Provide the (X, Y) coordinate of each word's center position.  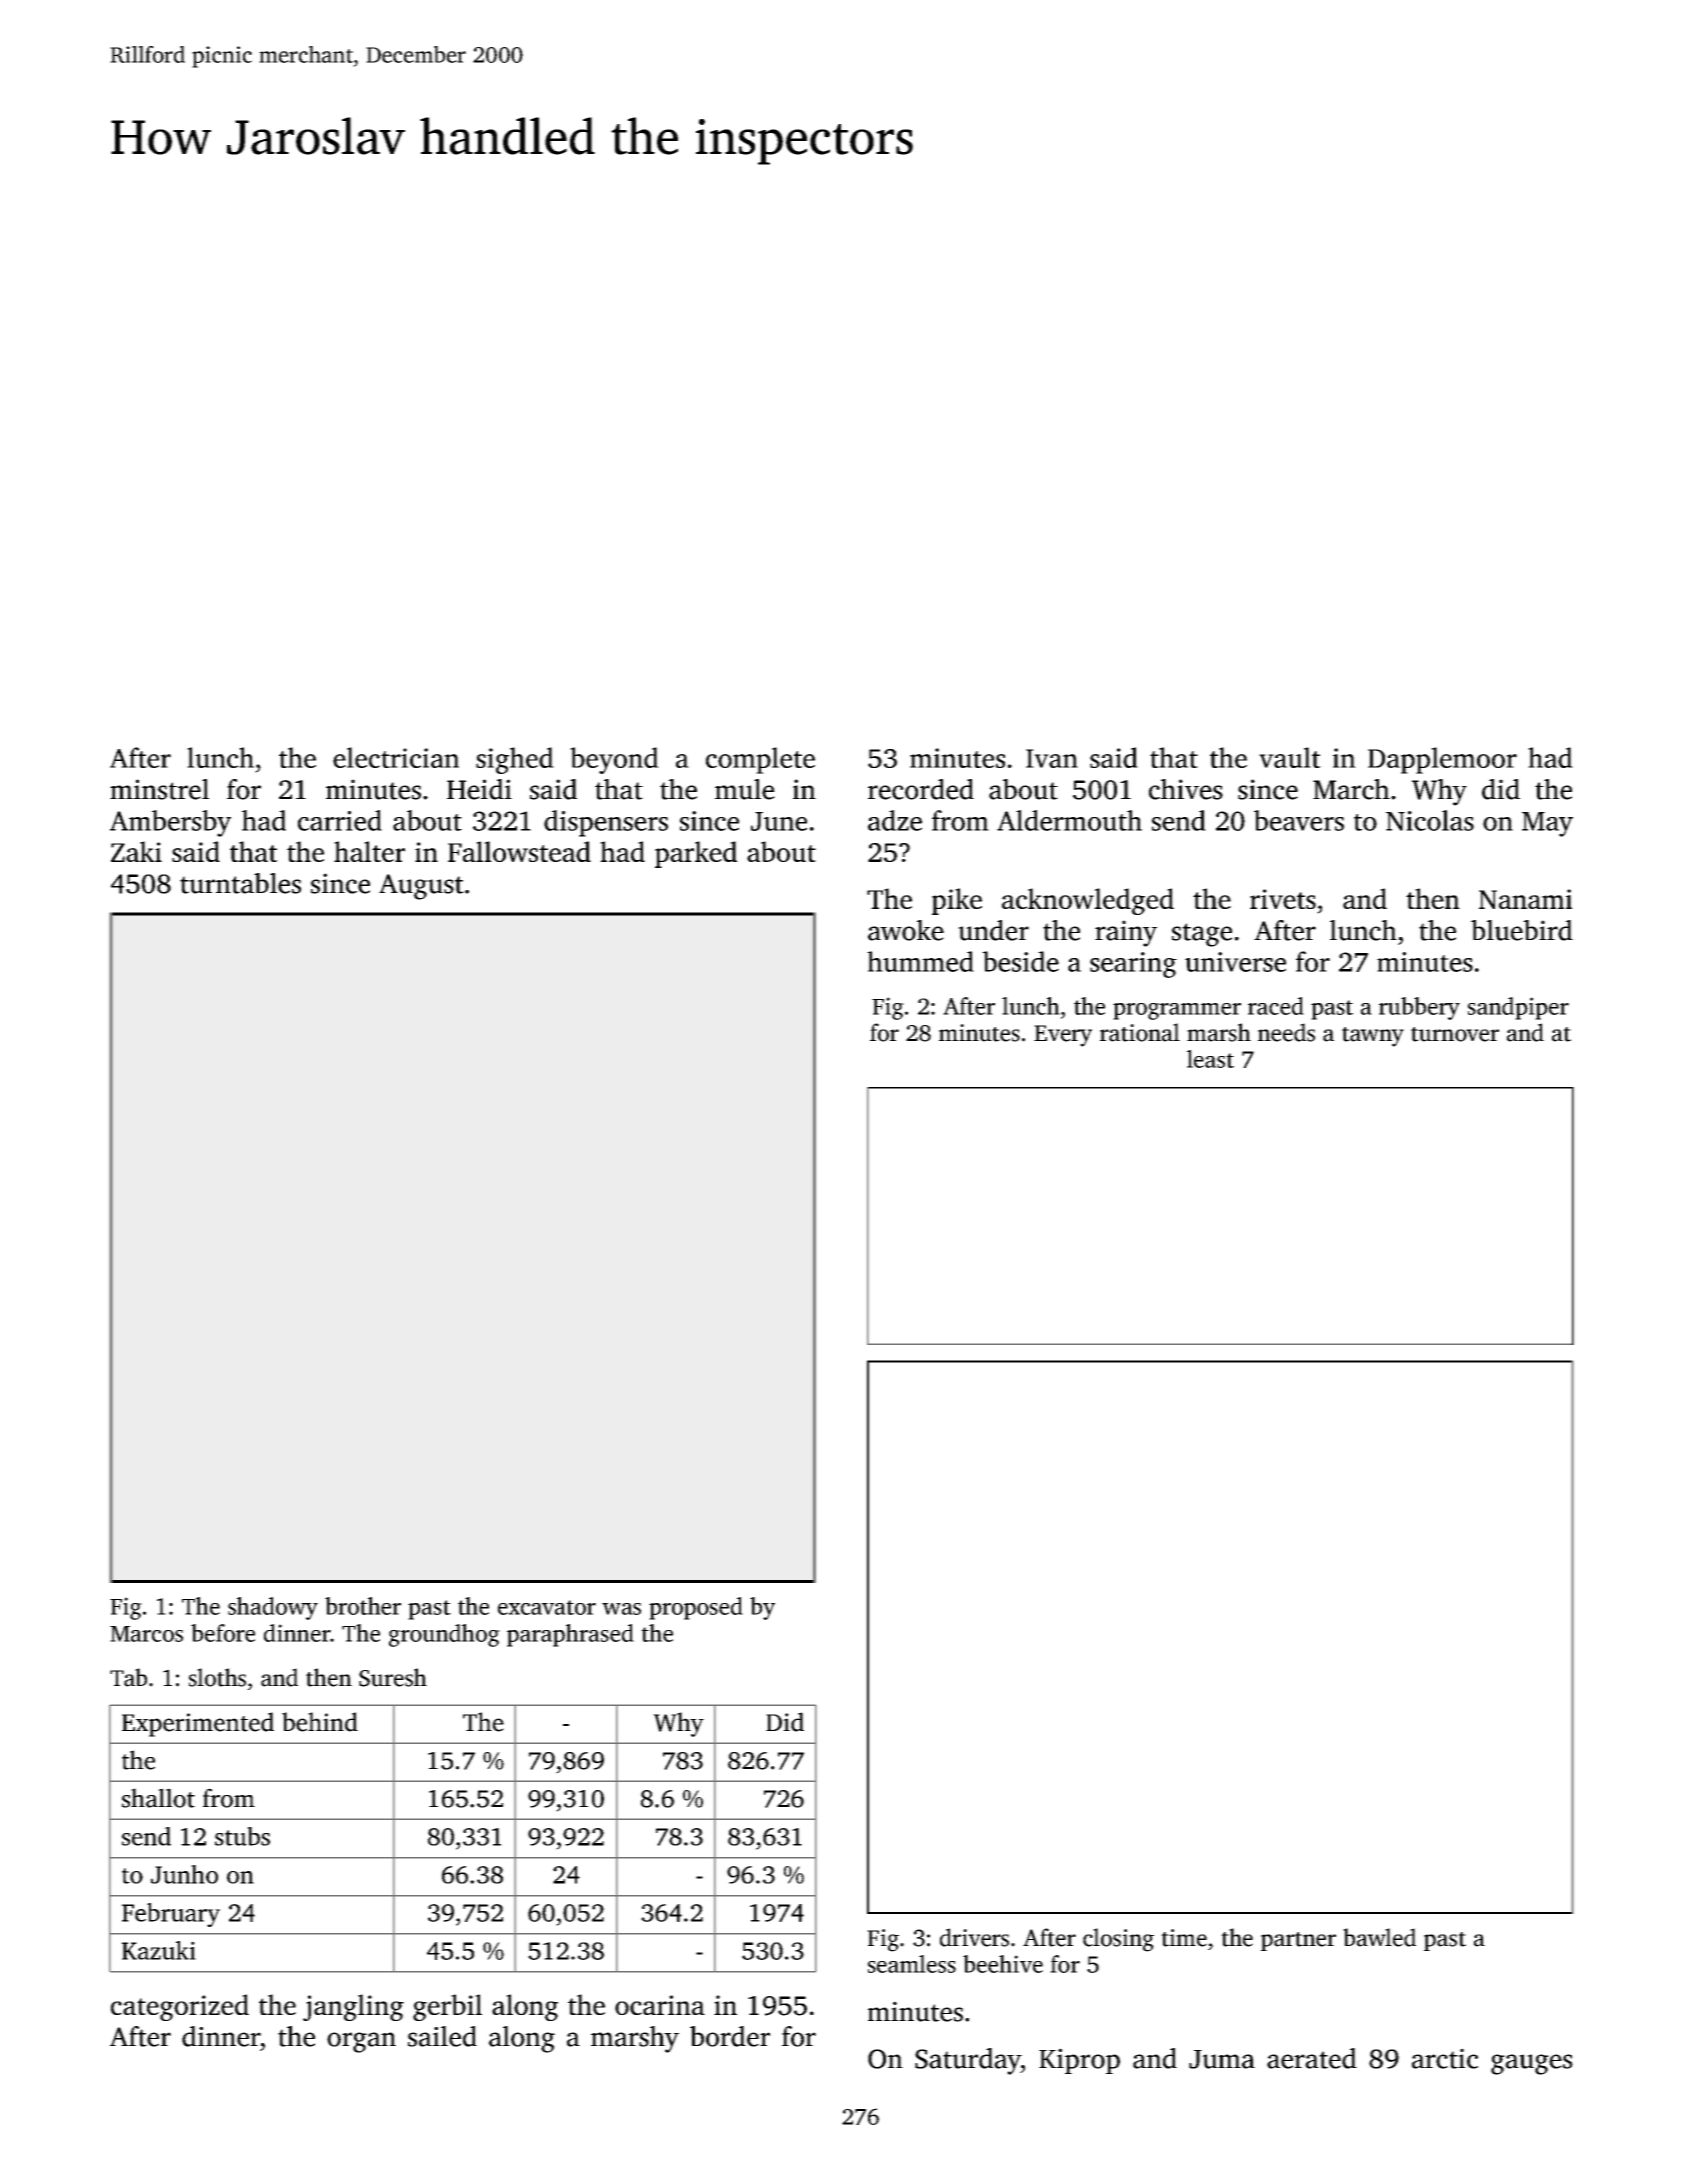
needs (1286, 1032)
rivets (1283, 899)
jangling (353, 2007)
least (1210, 1059)
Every (1063, 1036)
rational (1140, 1032)
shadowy (273, 1608)
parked (696, 854)
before (223, 1633)
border (730, 2036)
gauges (1532, 2064)
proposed (696, 1608)
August (421, 887)
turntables (240, 883)
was (621, 1609)
